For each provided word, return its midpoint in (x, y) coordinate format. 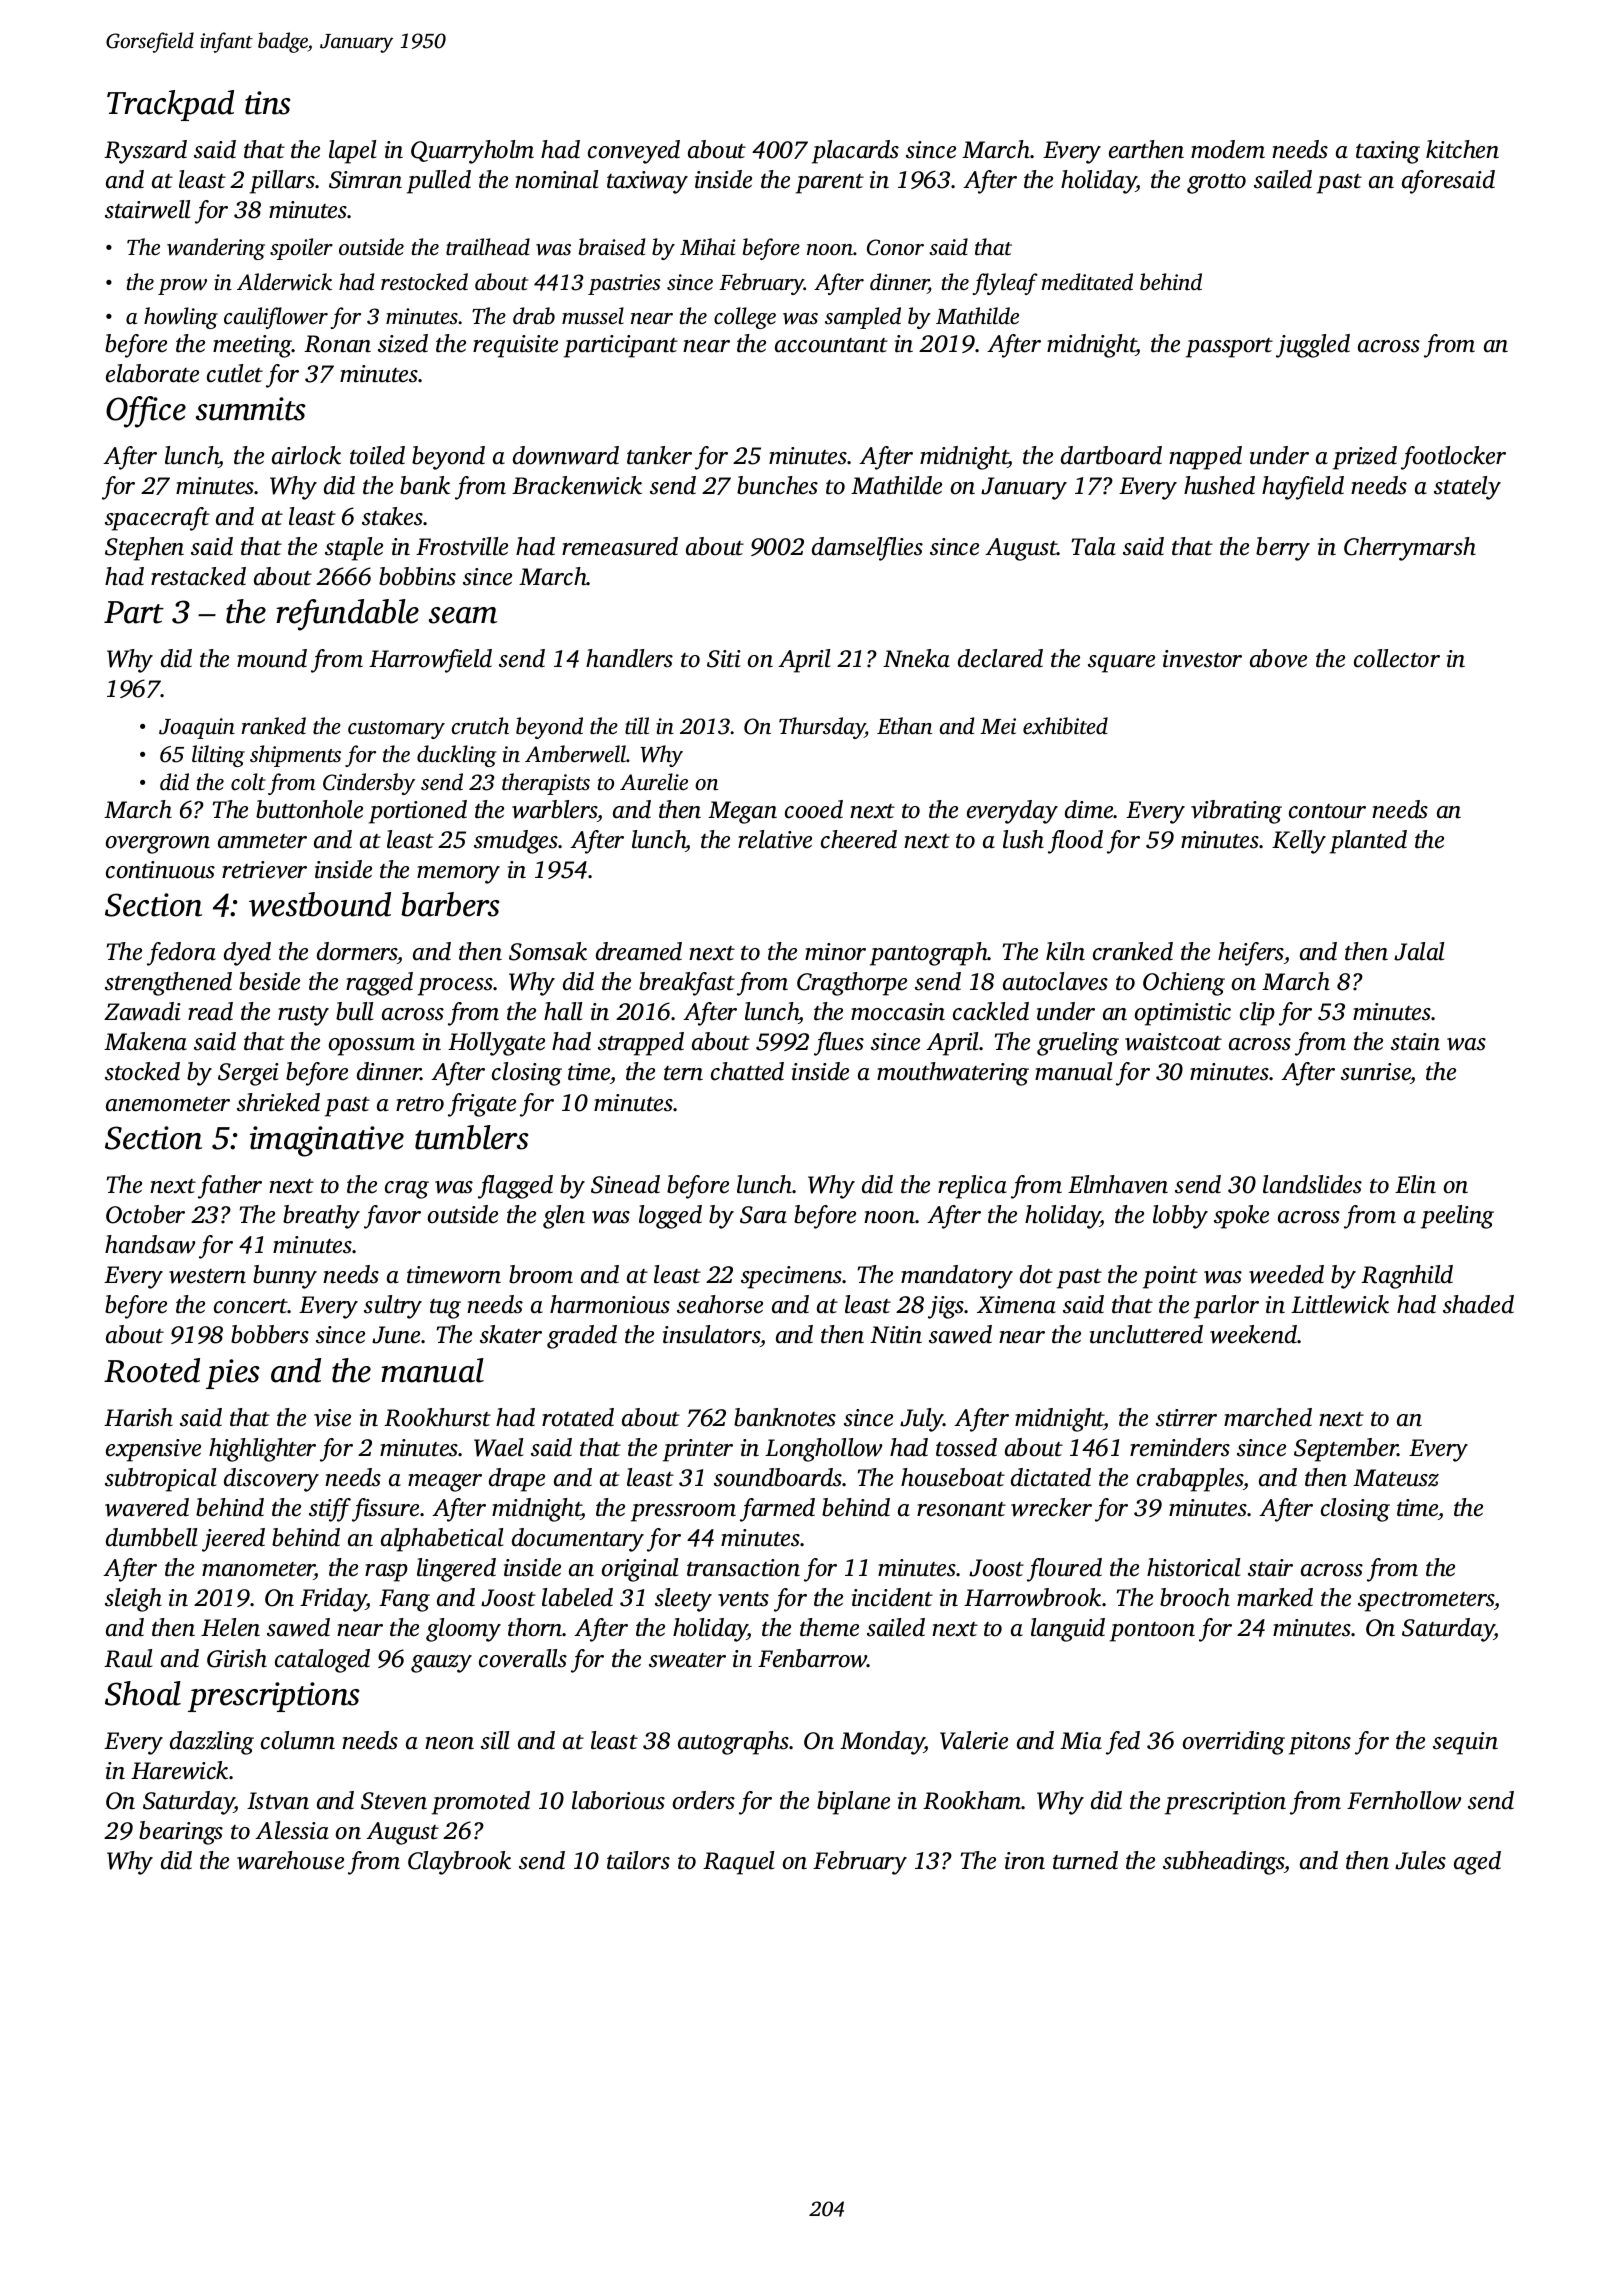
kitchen (1462, 149)
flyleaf (1005, 284)
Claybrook (459, 1863)
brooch (1195, 1597)
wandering (216, 249)
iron (1025, 1861)
